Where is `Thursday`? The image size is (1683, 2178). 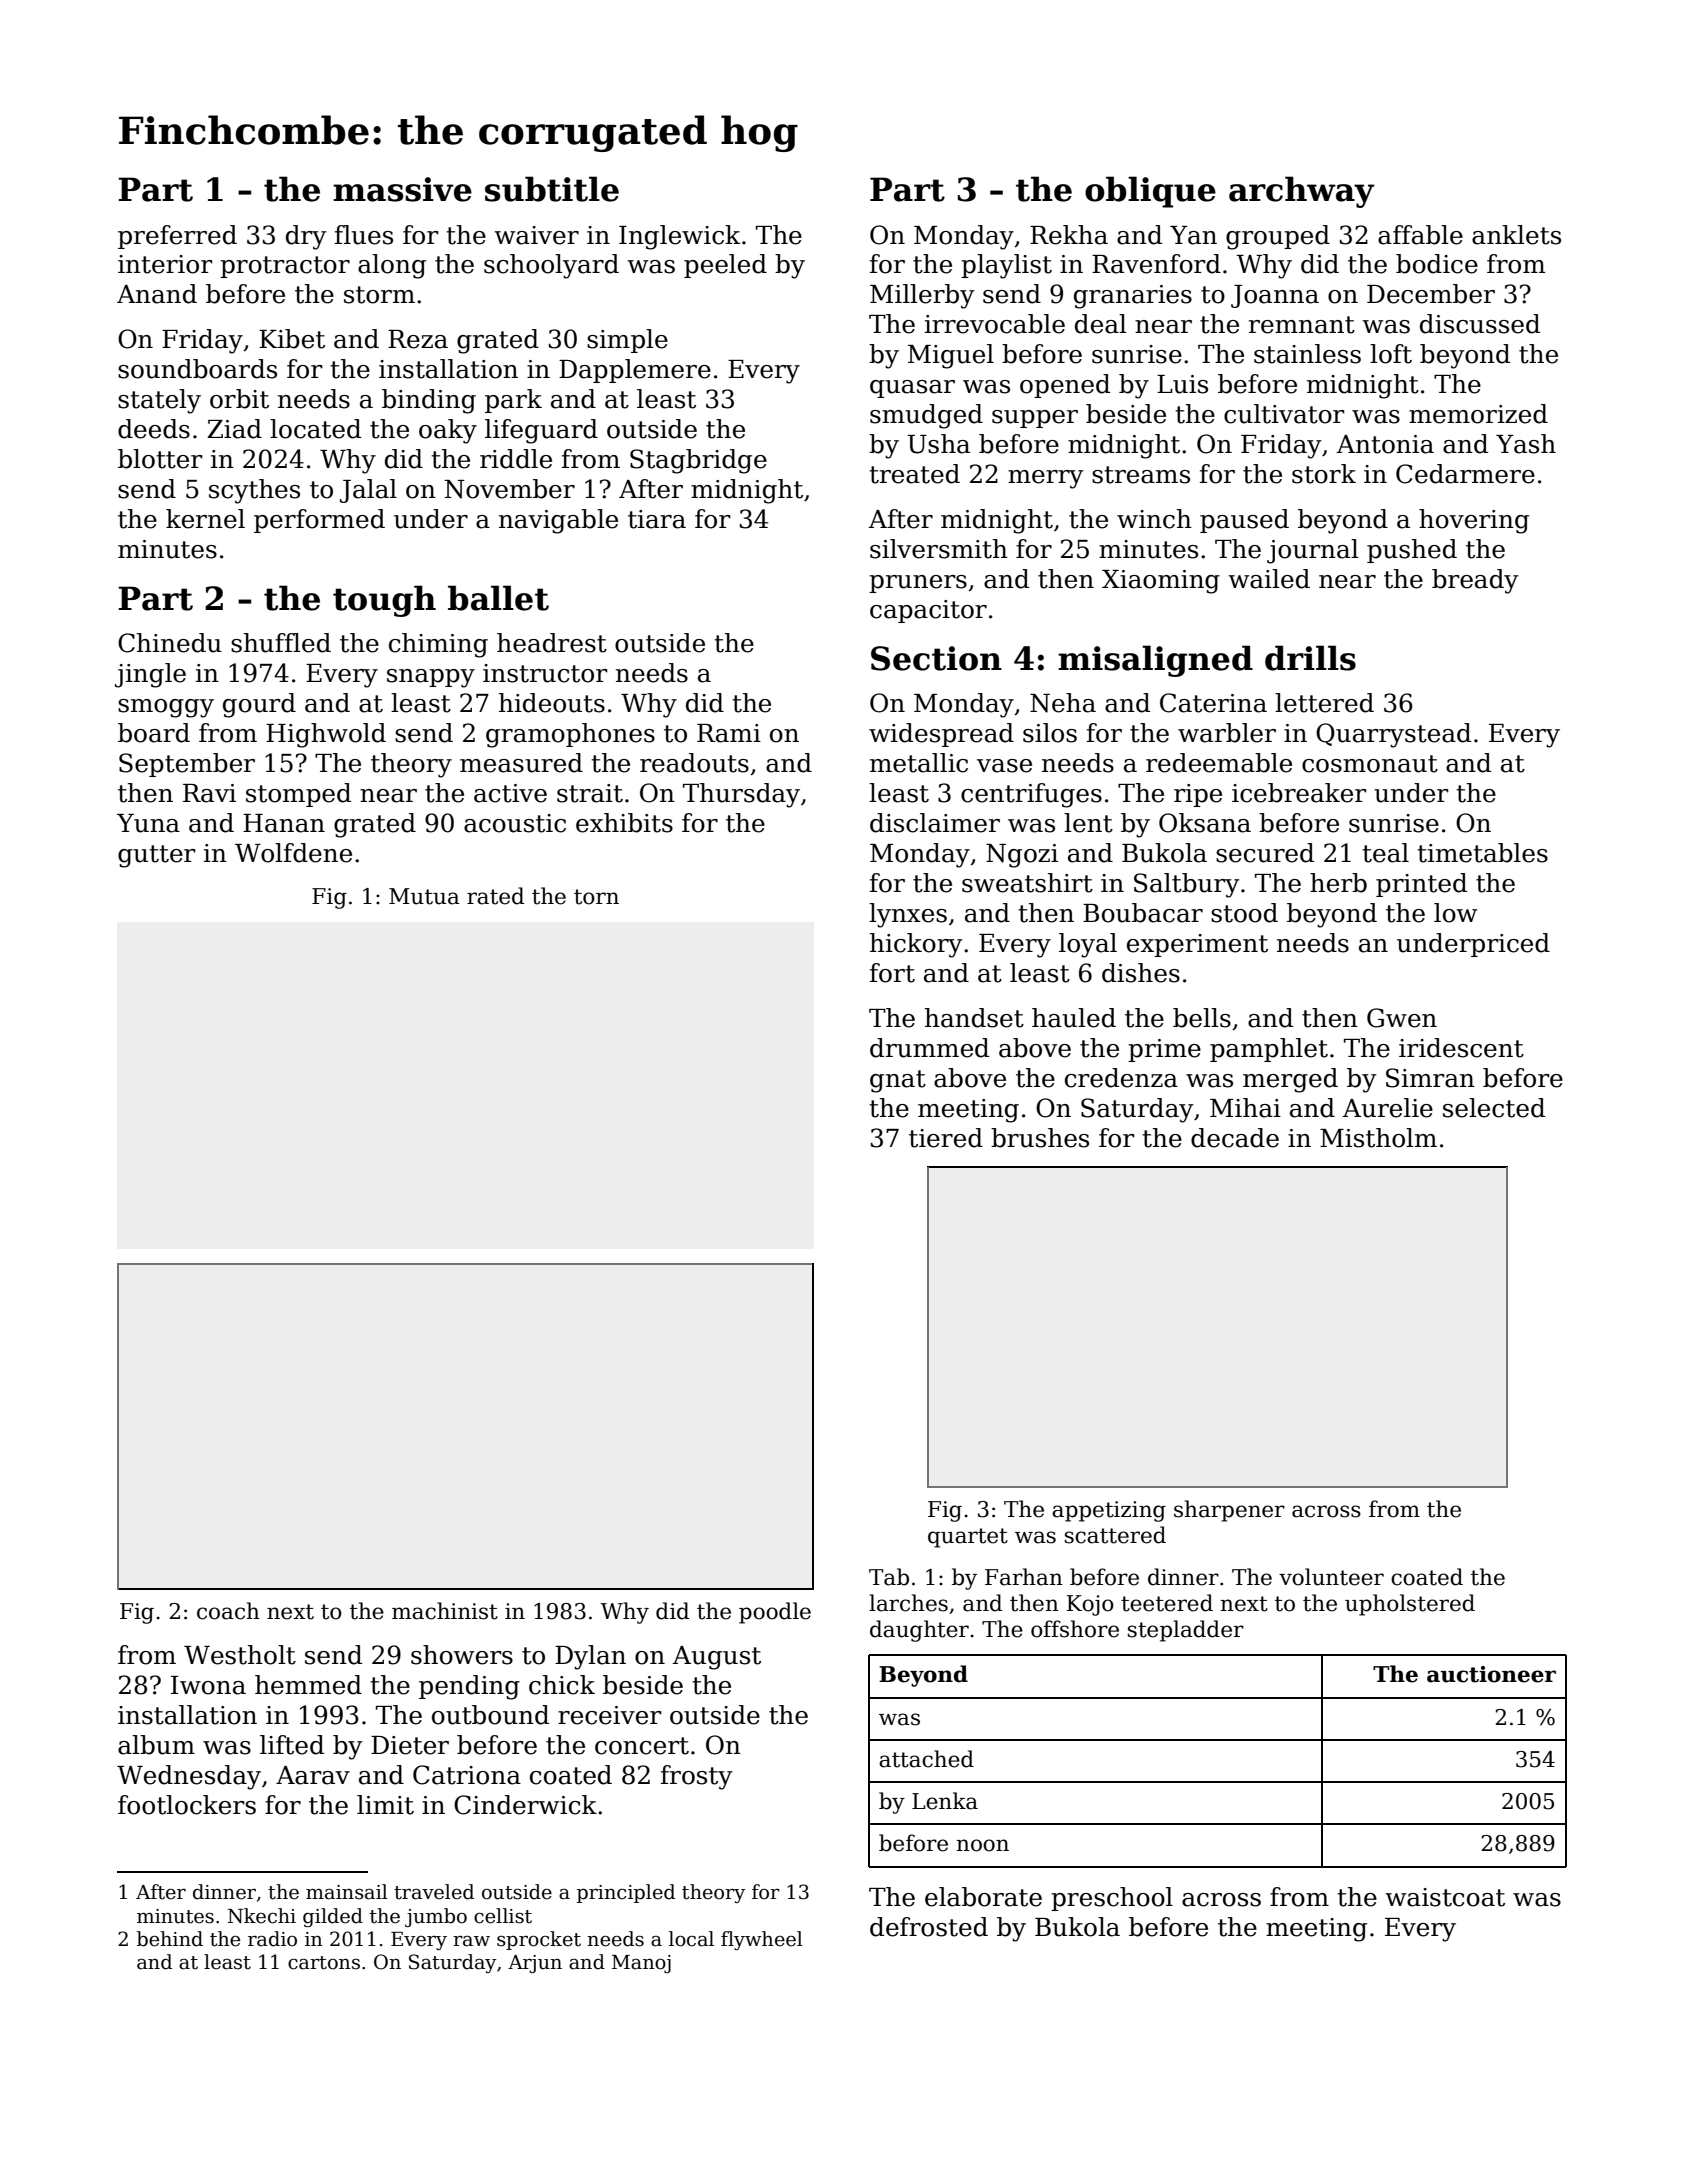
Thursday is located at coordinates (741, 795).
